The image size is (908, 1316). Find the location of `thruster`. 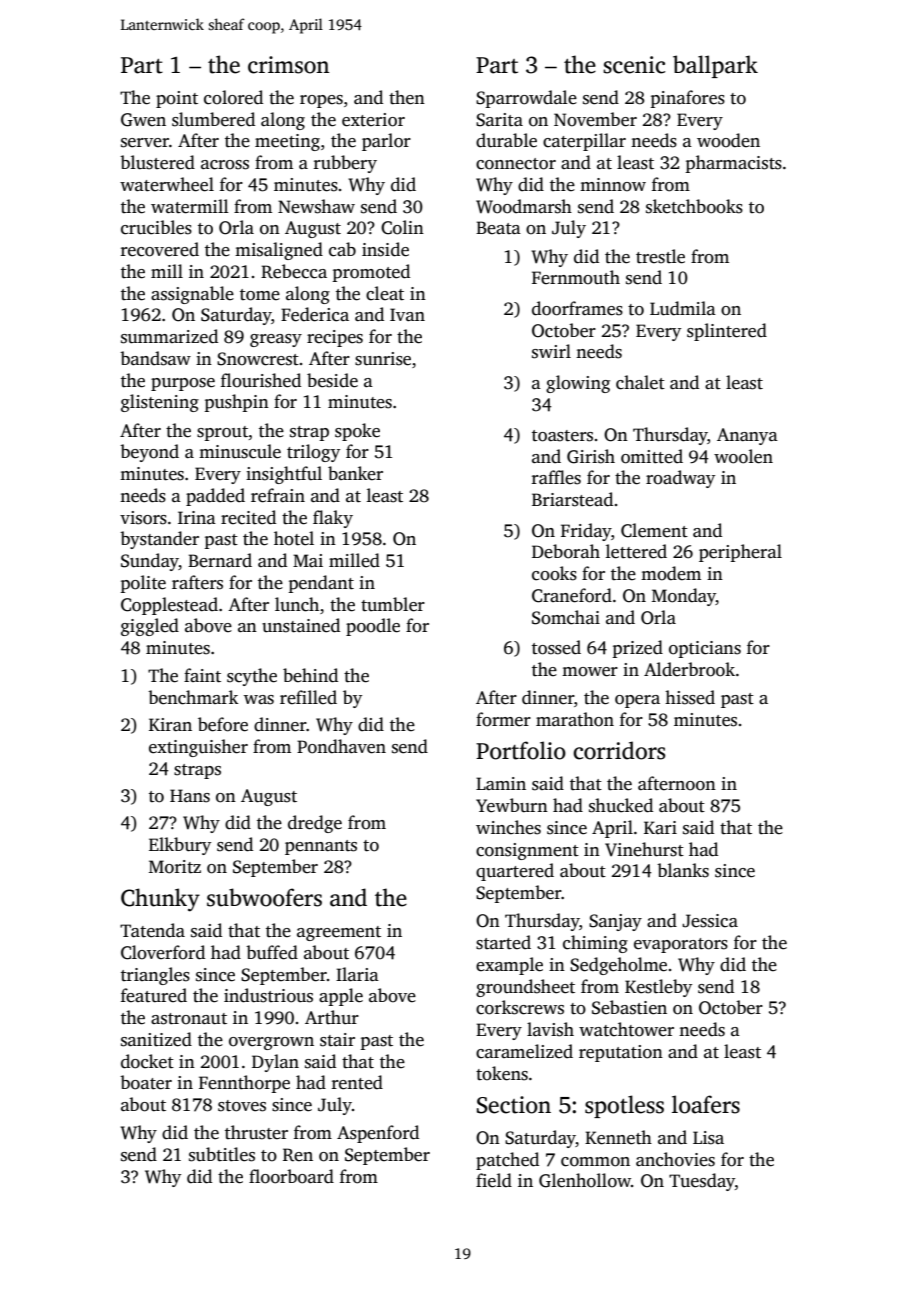

thruster is located at coordinates (256, 1132).
